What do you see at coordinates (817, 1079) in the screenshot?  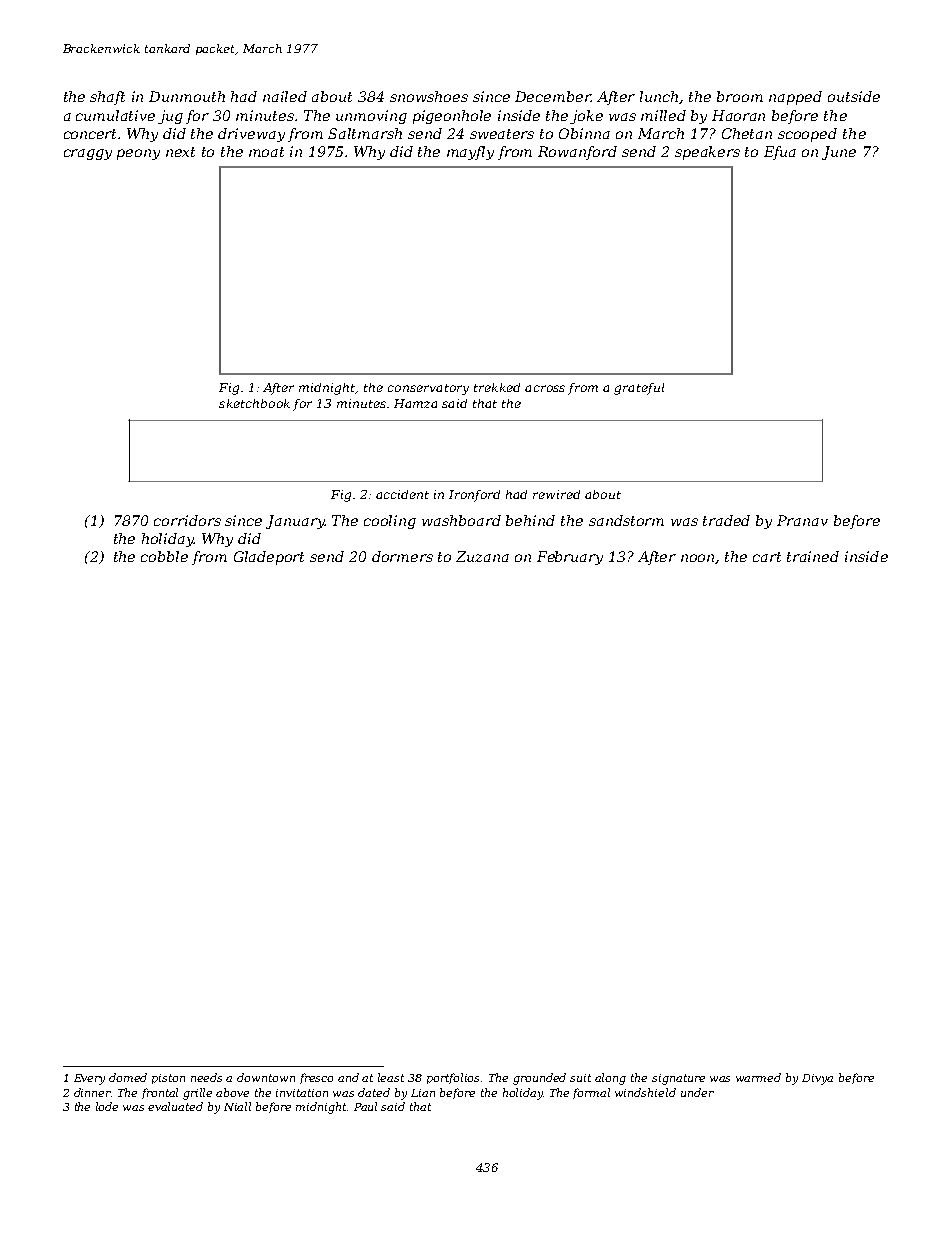 I see `Divya` at bounding box center [817, 1079].
